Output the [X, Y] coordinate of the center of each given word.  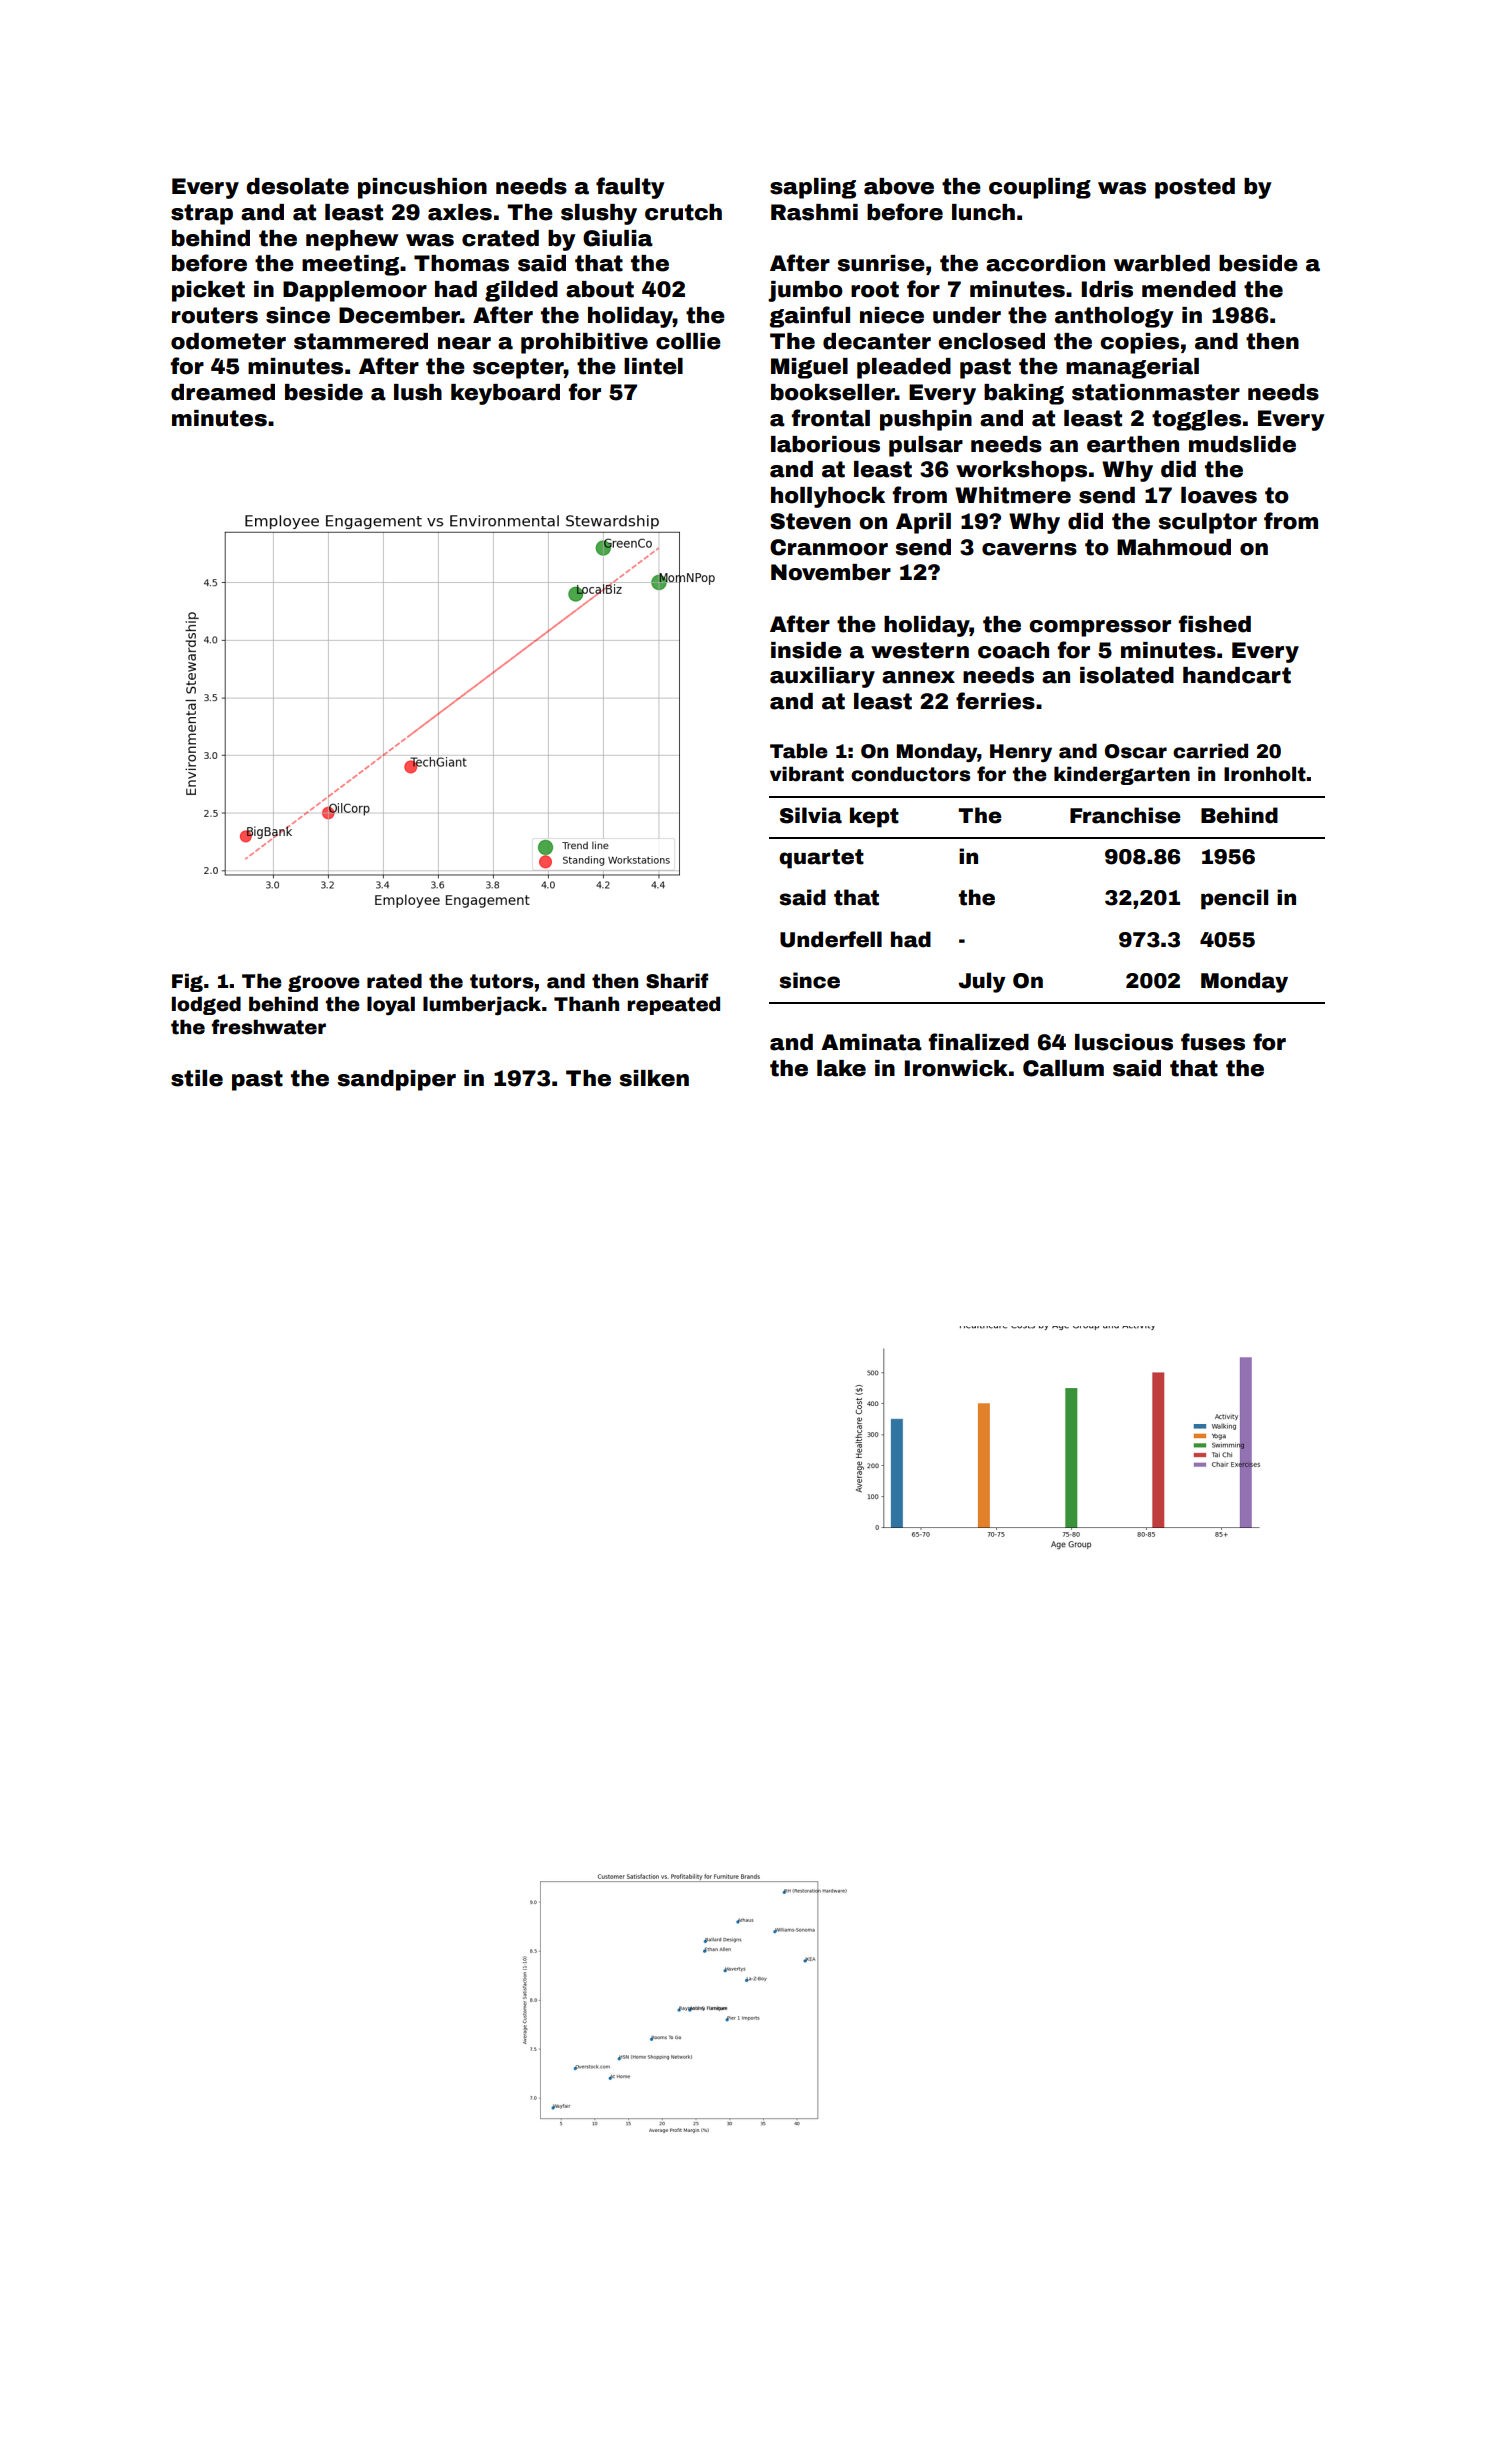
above [899, 186]
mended [1189, 289]
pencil [1234, 899]
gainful [809, 317]
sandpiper [397, 1080]
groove [324, 983]
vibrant [807, 774]
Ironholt [1265, 774]
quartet [821, 859]
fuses [1213, 1042]
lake [841, 1068]
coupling [1040, 188]
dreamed [223, 392]
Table [799, 751]
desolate [297, 186]
